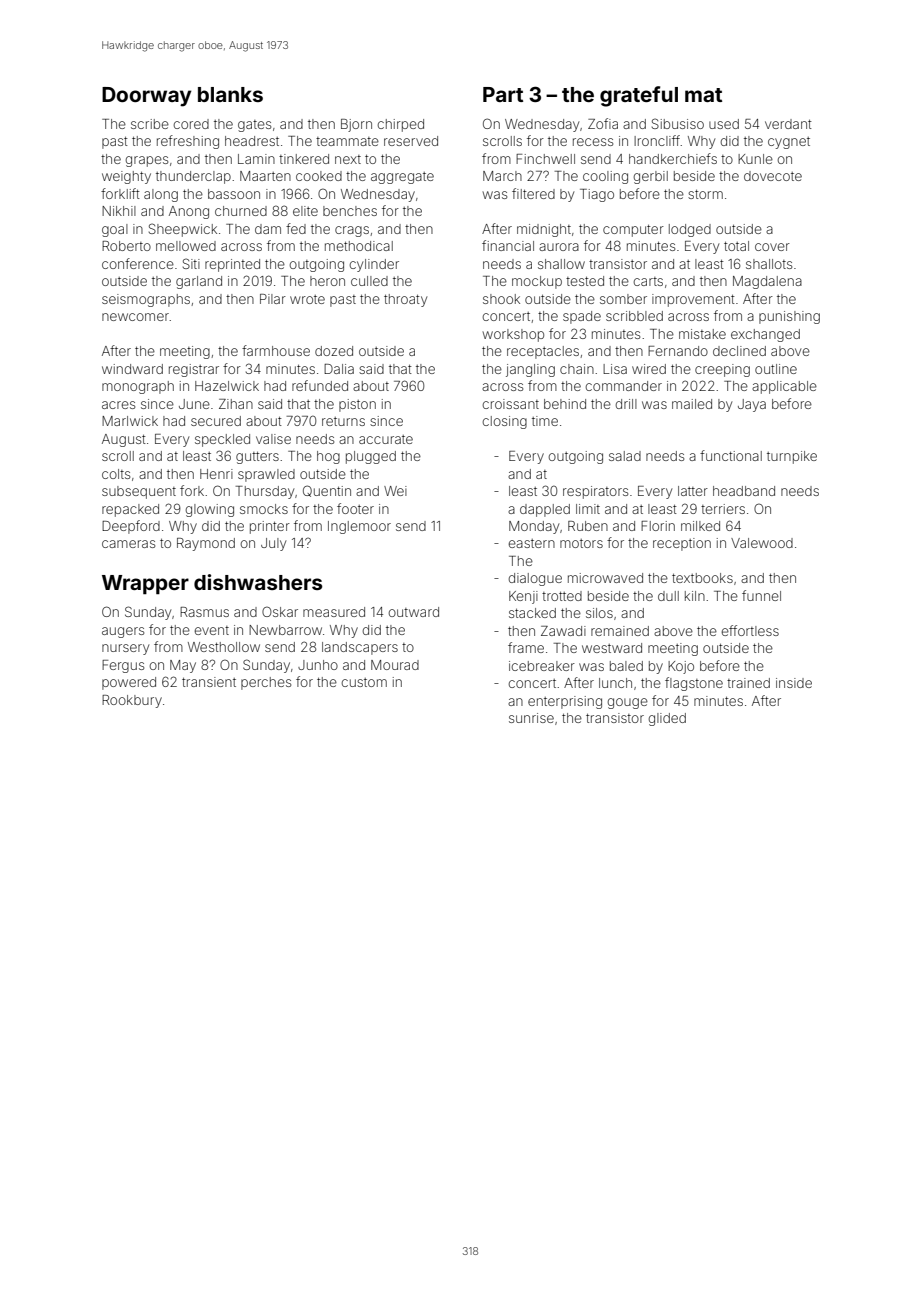 Image resolution: width=924 pixels, height=1308 pixels. What do you see at coordinates (258, 582) in the screenshot?
I see `dishwashers` at bounding box center [258, 582].
